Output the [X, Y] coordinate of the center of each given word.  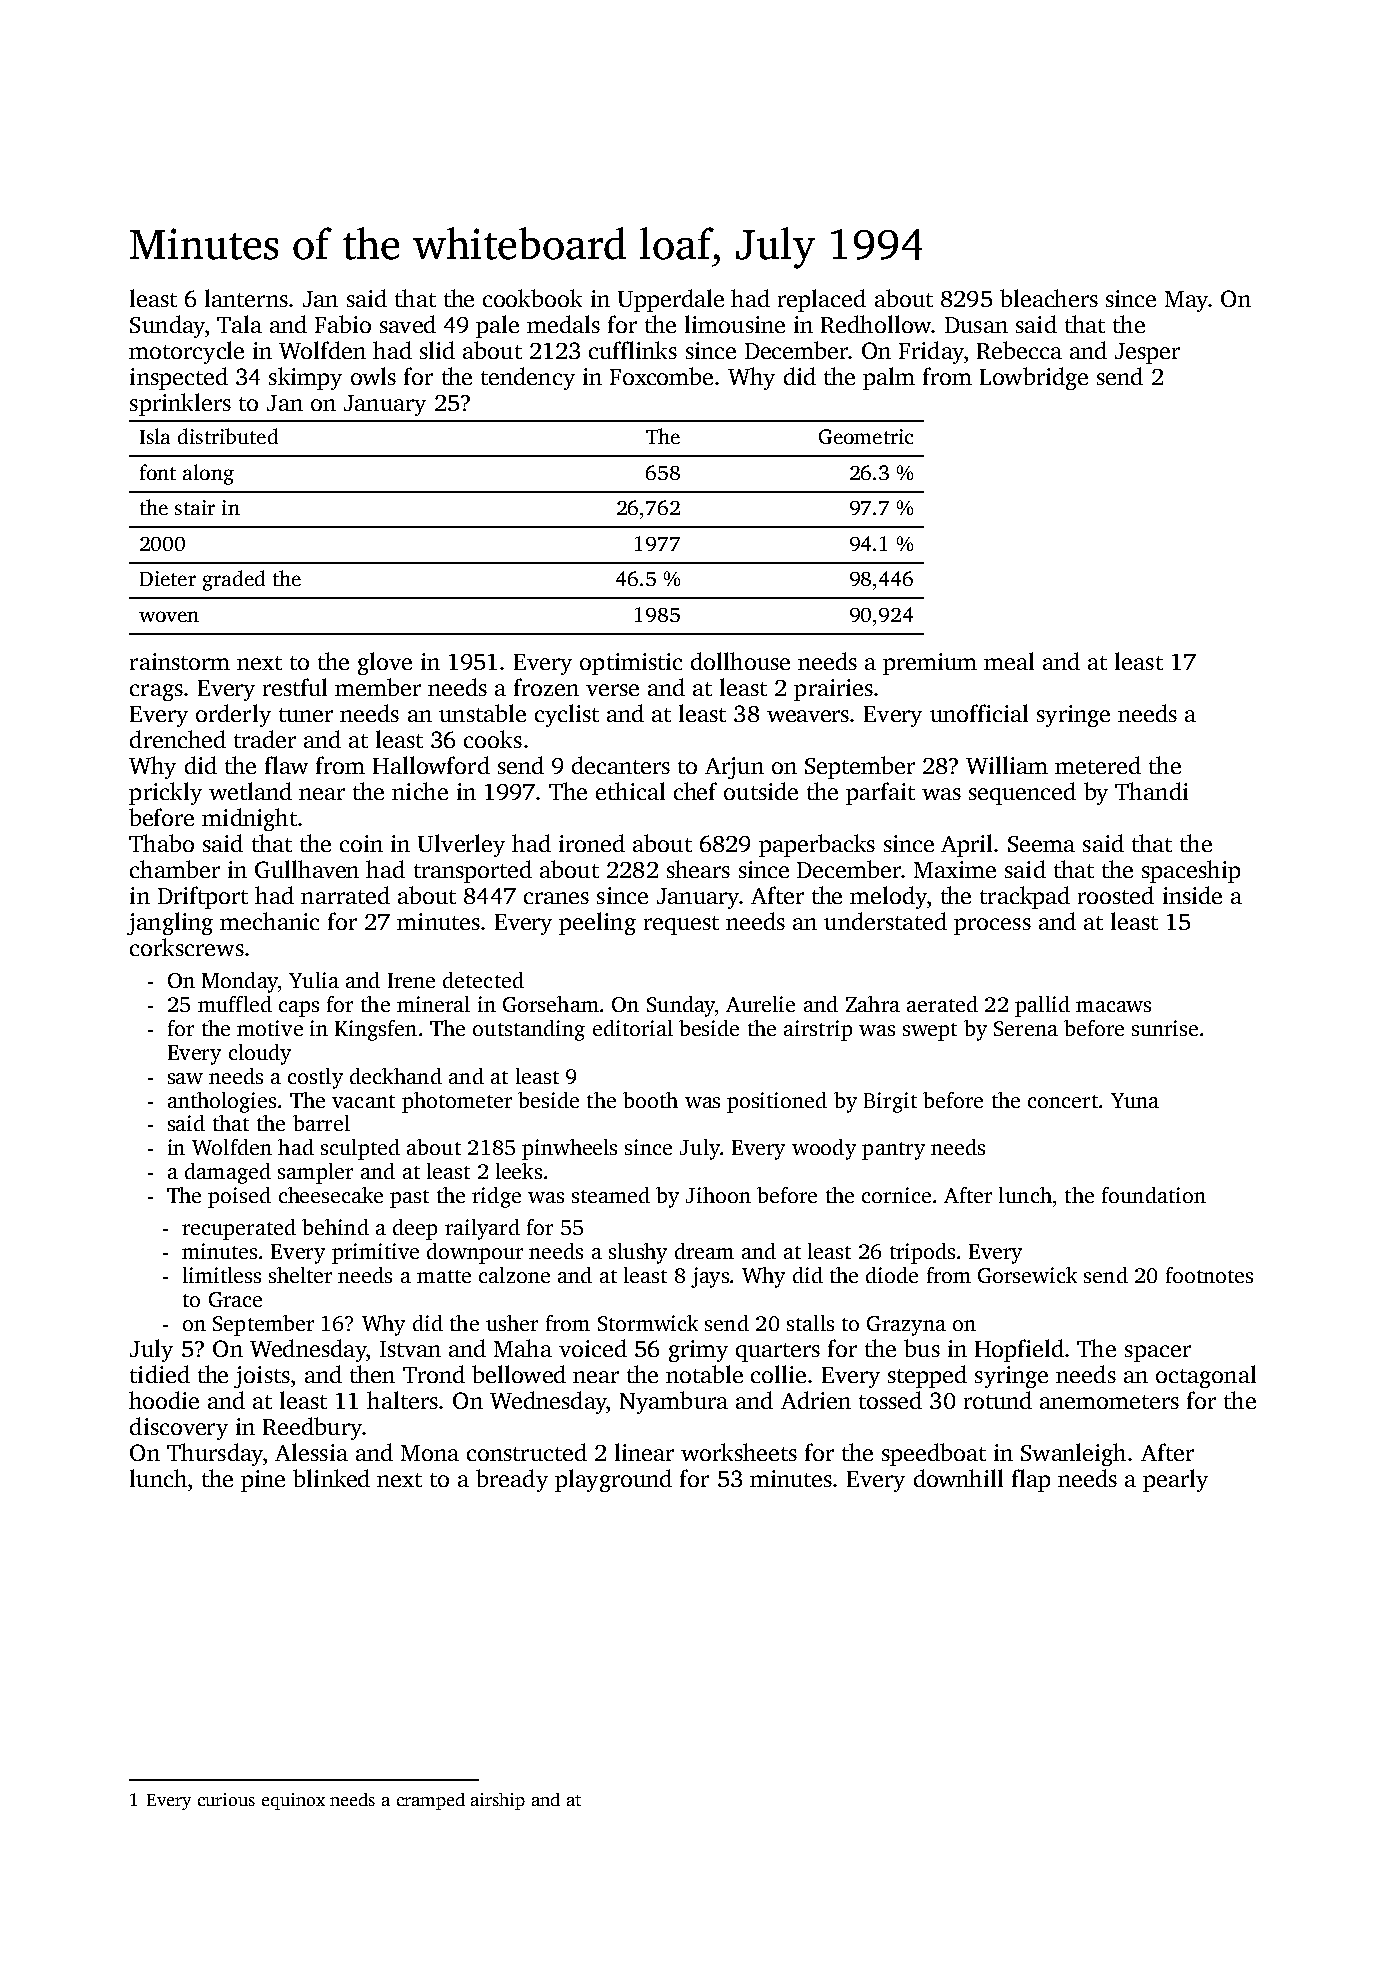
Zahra [873, 1004]
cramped [431, 1801]
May [1187, 301]
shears [698, 869]
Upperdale [671, 300]
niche [420, 791]
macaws [1113, 1006]
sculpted [360, 1149]
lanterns [246, 298]
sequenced [1022, 793]
